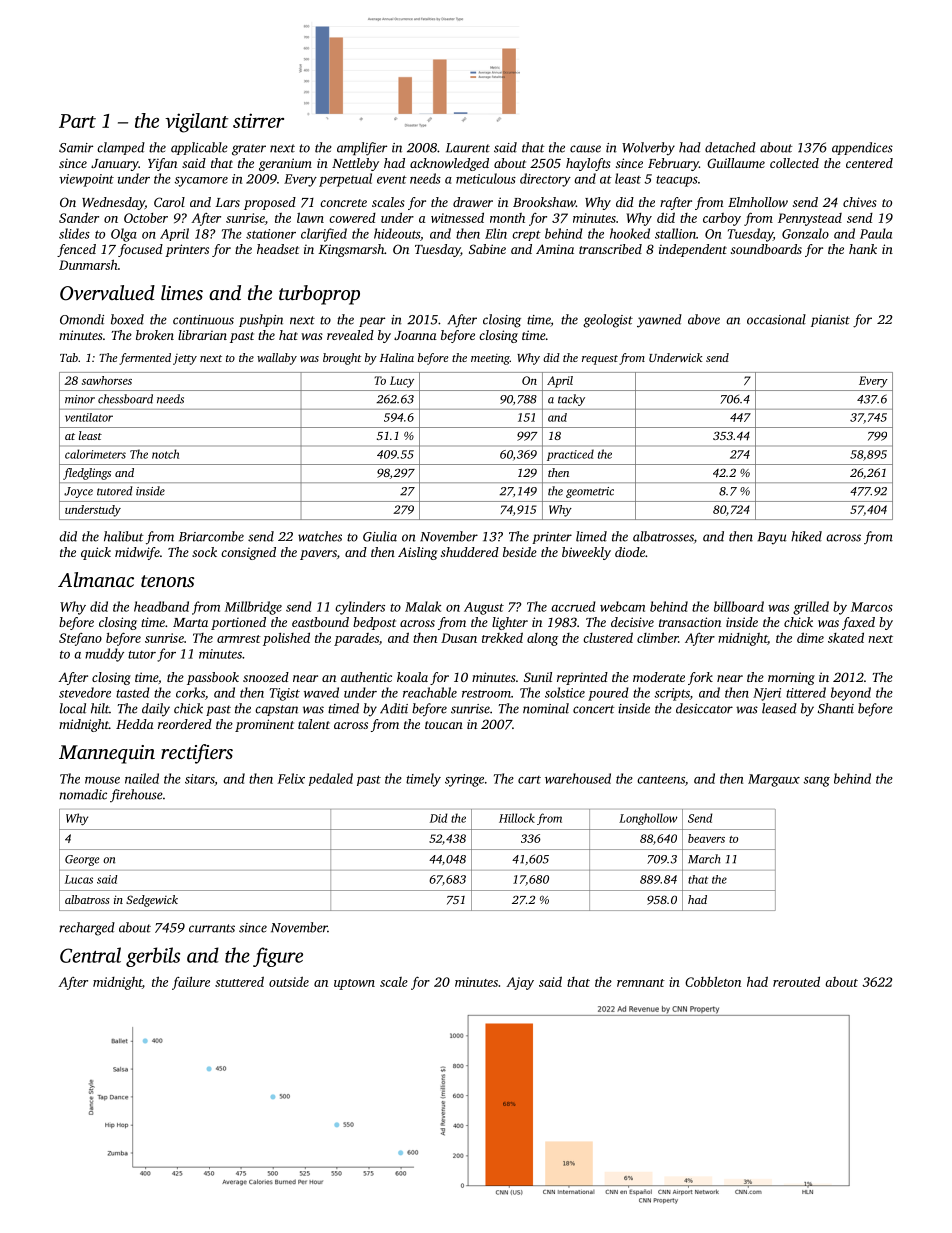 Image resolution: width=952 pixels, height=1233 pixels. I want to click on uptown, so click(354, 984).
